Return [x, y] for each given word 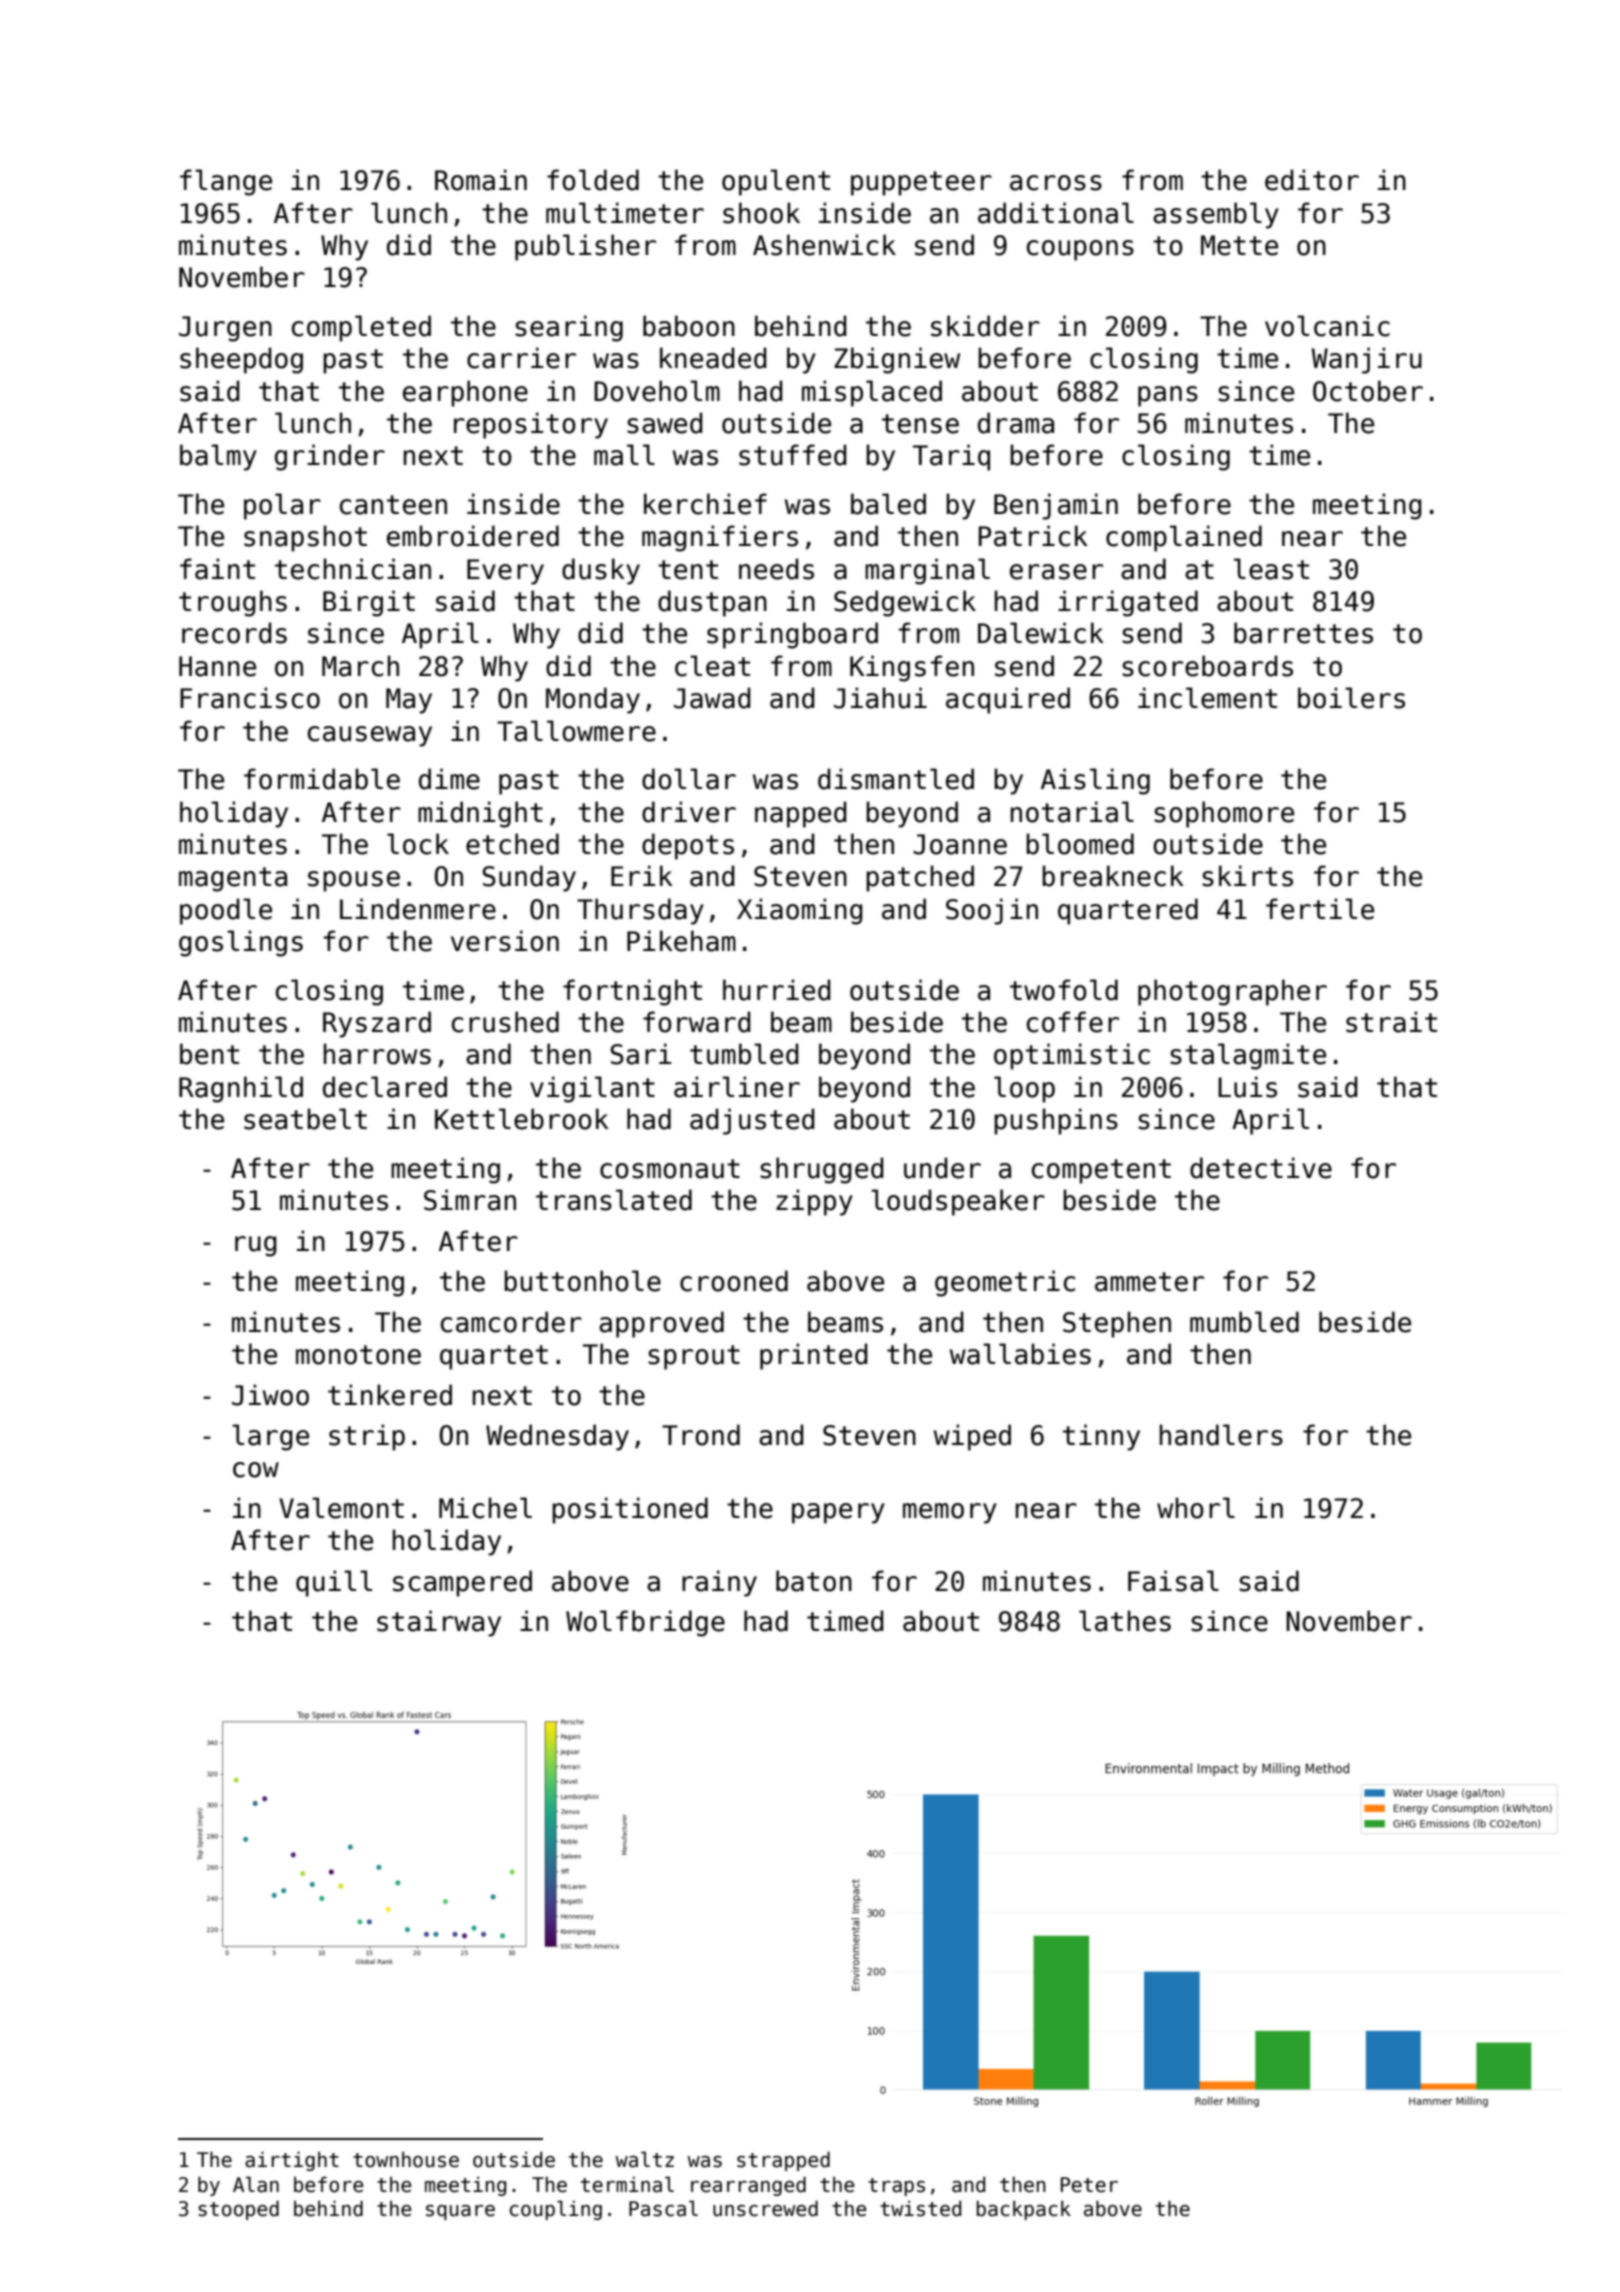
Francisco [250, 698]
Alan [256, 2184]
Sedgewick [905, 603]
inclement [1207, 698]
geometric [1005, 1283]
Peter [1089, 2185]
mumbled [1244, 1322]
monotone [358, 1355]
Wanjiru [1366, 360]
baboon [689, 326]
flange [226, 182]
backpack [1024, 2210]
